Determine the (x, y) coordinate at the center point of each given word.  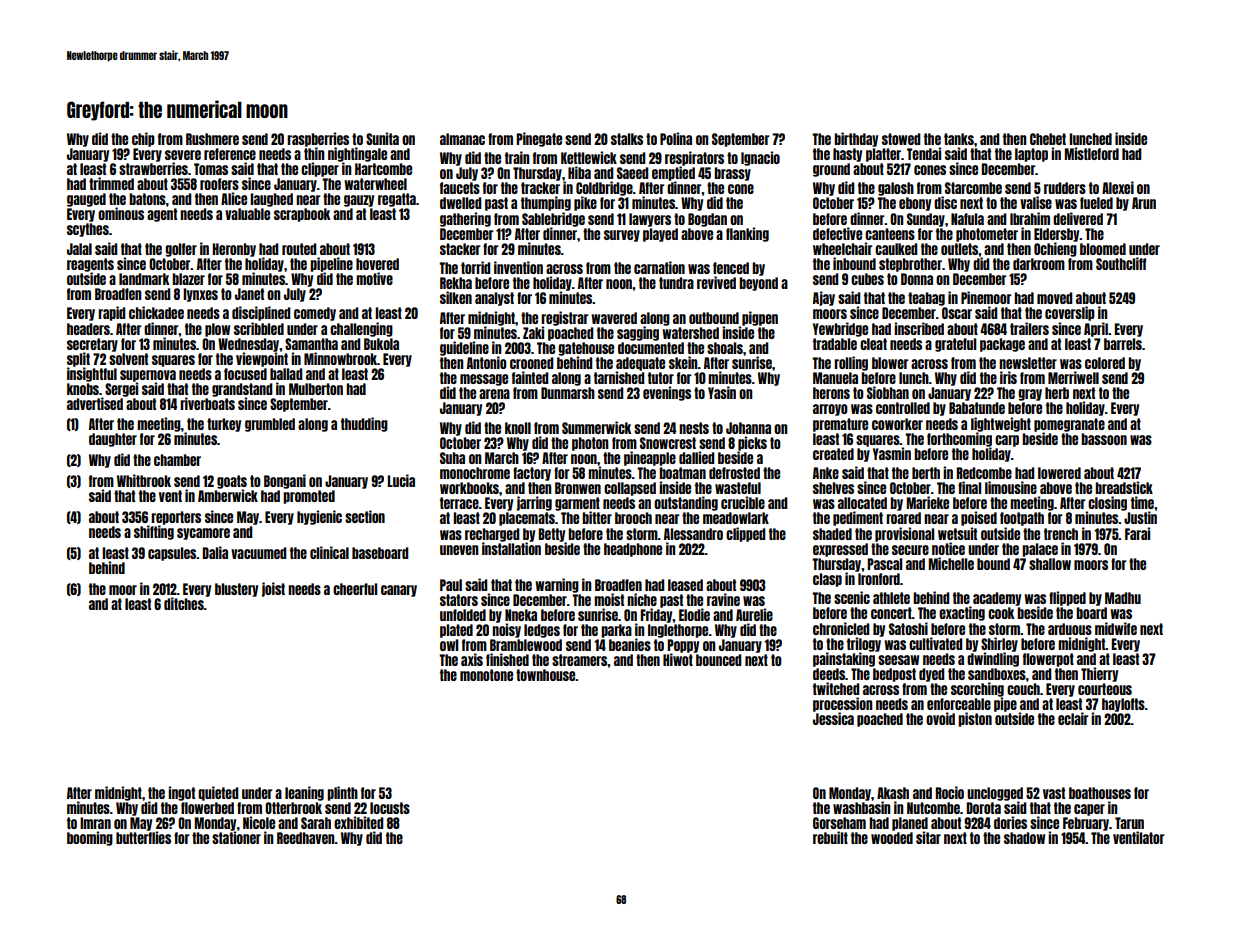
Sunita (382, 138)
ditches (184, 604)
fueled (1096, 203)
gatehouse (586, 349)
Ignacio (760, 158)
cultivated (935, 643)
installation (511, 548)
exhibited (358, 822)
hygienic (319, 517)
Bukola (381, 344)
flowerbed (207, 808)
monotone (486, 675)
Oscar (957, 313)
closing (1107, 504)
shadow (1024, 838)
